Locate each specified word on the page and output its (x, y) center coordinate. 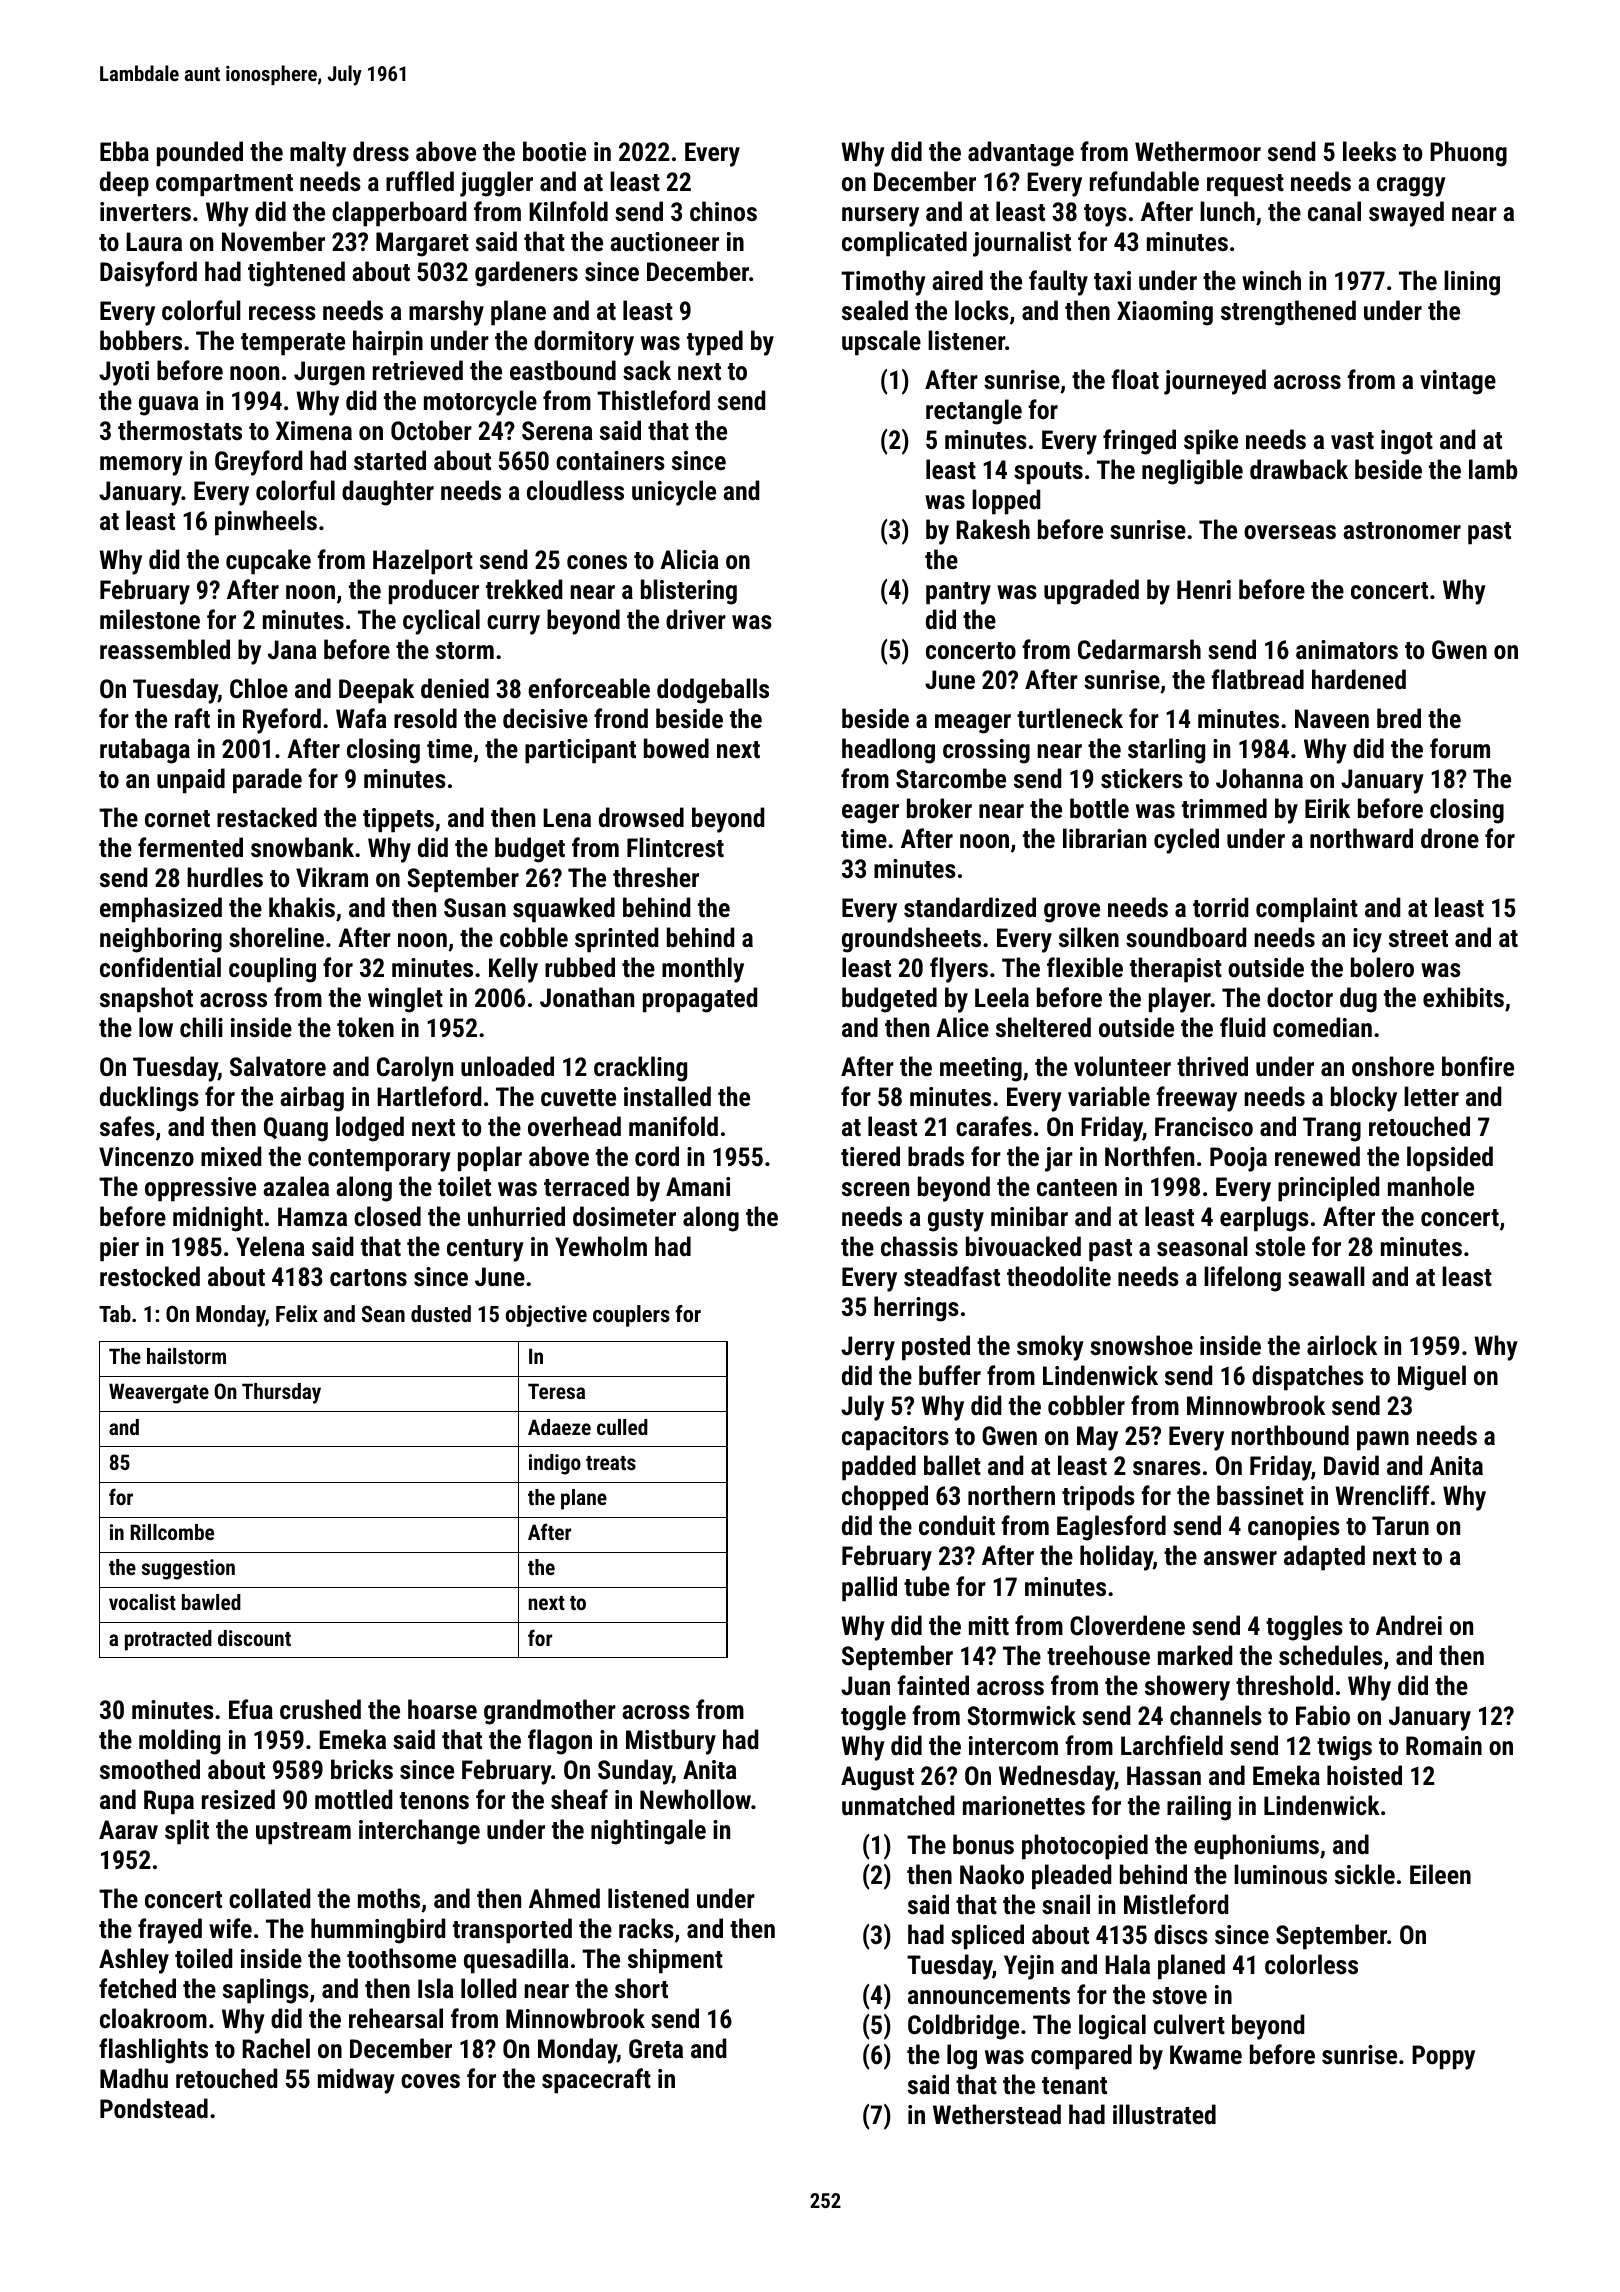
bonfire (1478, 1066)
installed (667, 1096)
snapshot (146, 1000)
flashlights (153, 2051)
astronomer (1402, 530)
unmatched (898, 1805)
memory (141, 466)
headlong (888, 751)
